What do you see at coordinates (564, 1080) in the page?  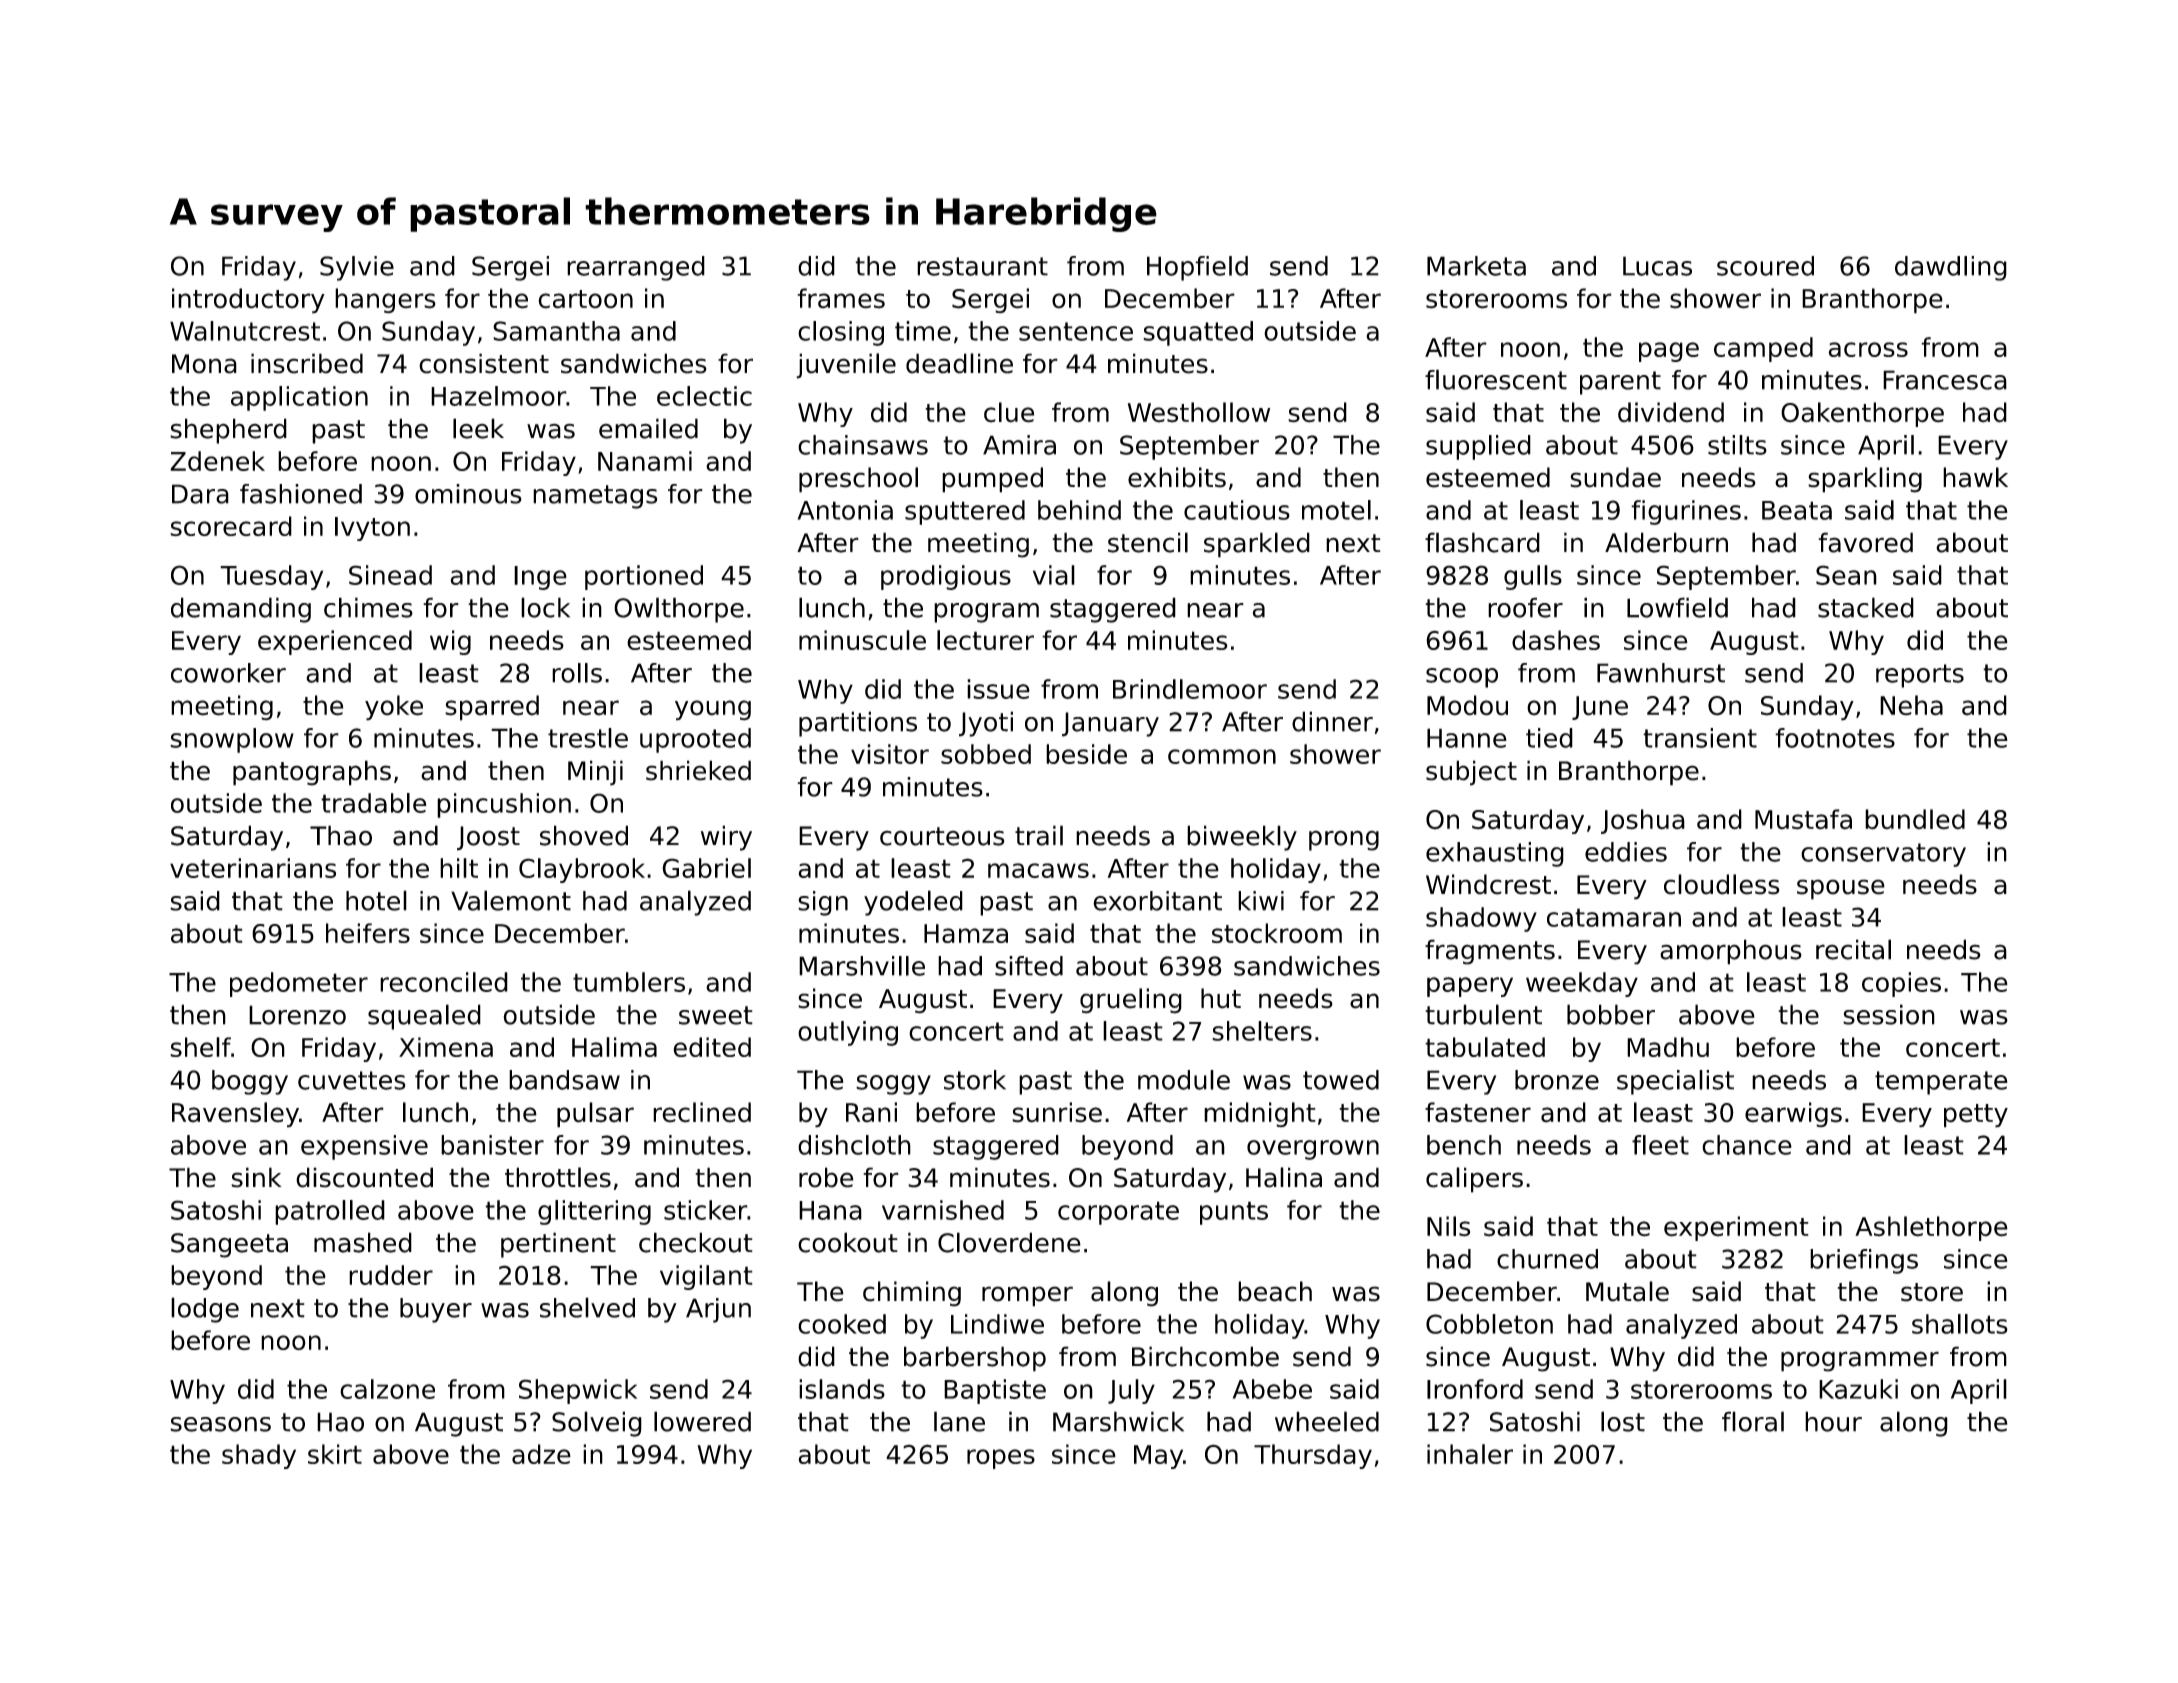 I see `bandsaw` at bounding box center [564, 1080].
